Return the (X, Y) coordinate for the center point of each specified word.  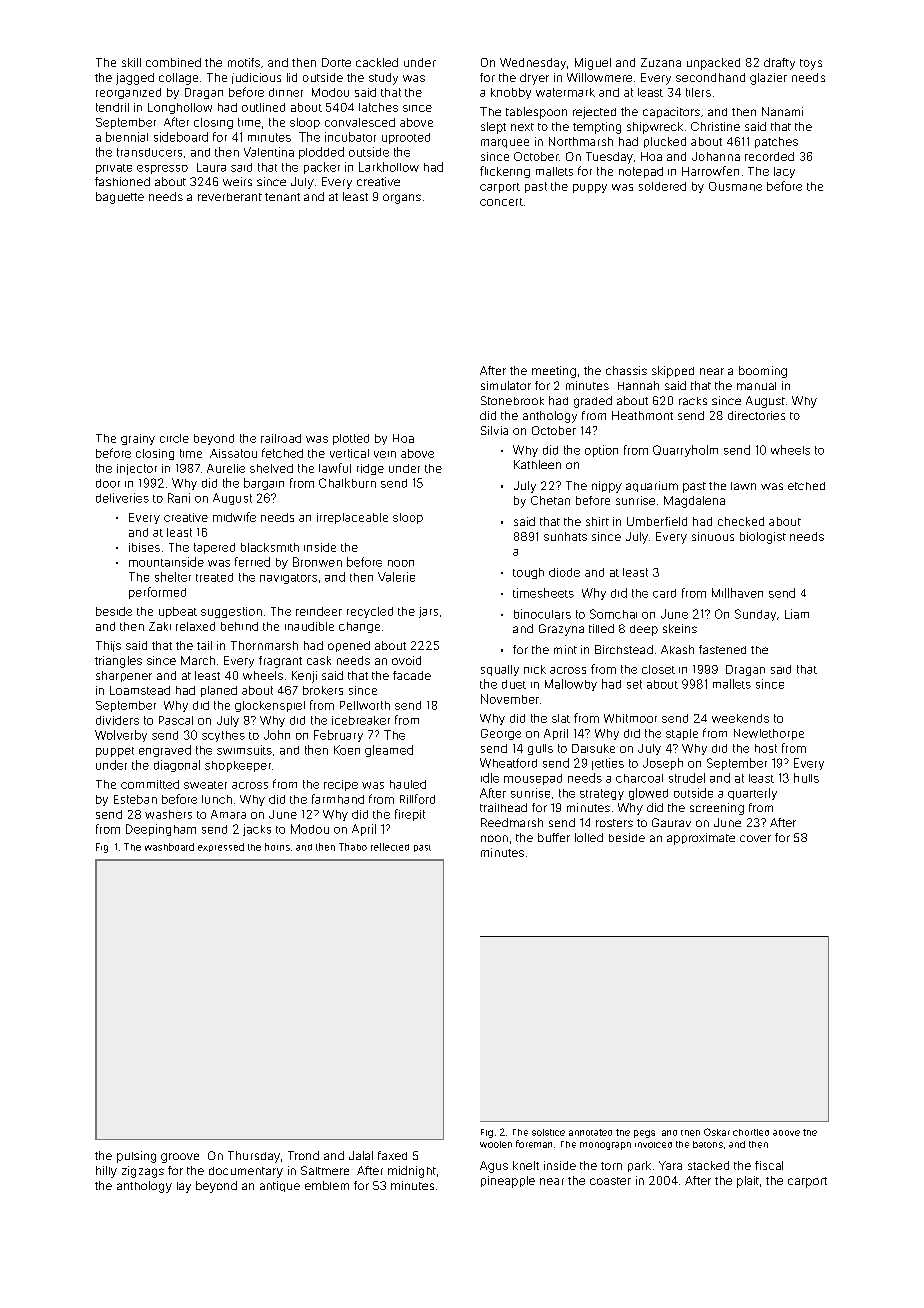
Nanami (782, 111)
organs (402, 199)
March (198, 660)
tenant (282, 197)
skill (131, 62)
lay (184, 1187)
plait (748, 1182)
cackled (377, 62)
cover (755, 838)
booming (763, 372)
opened (349, 646)
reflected (390, 847)
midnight (412, 1172)
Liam (797, 614)
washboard (169, 847)
